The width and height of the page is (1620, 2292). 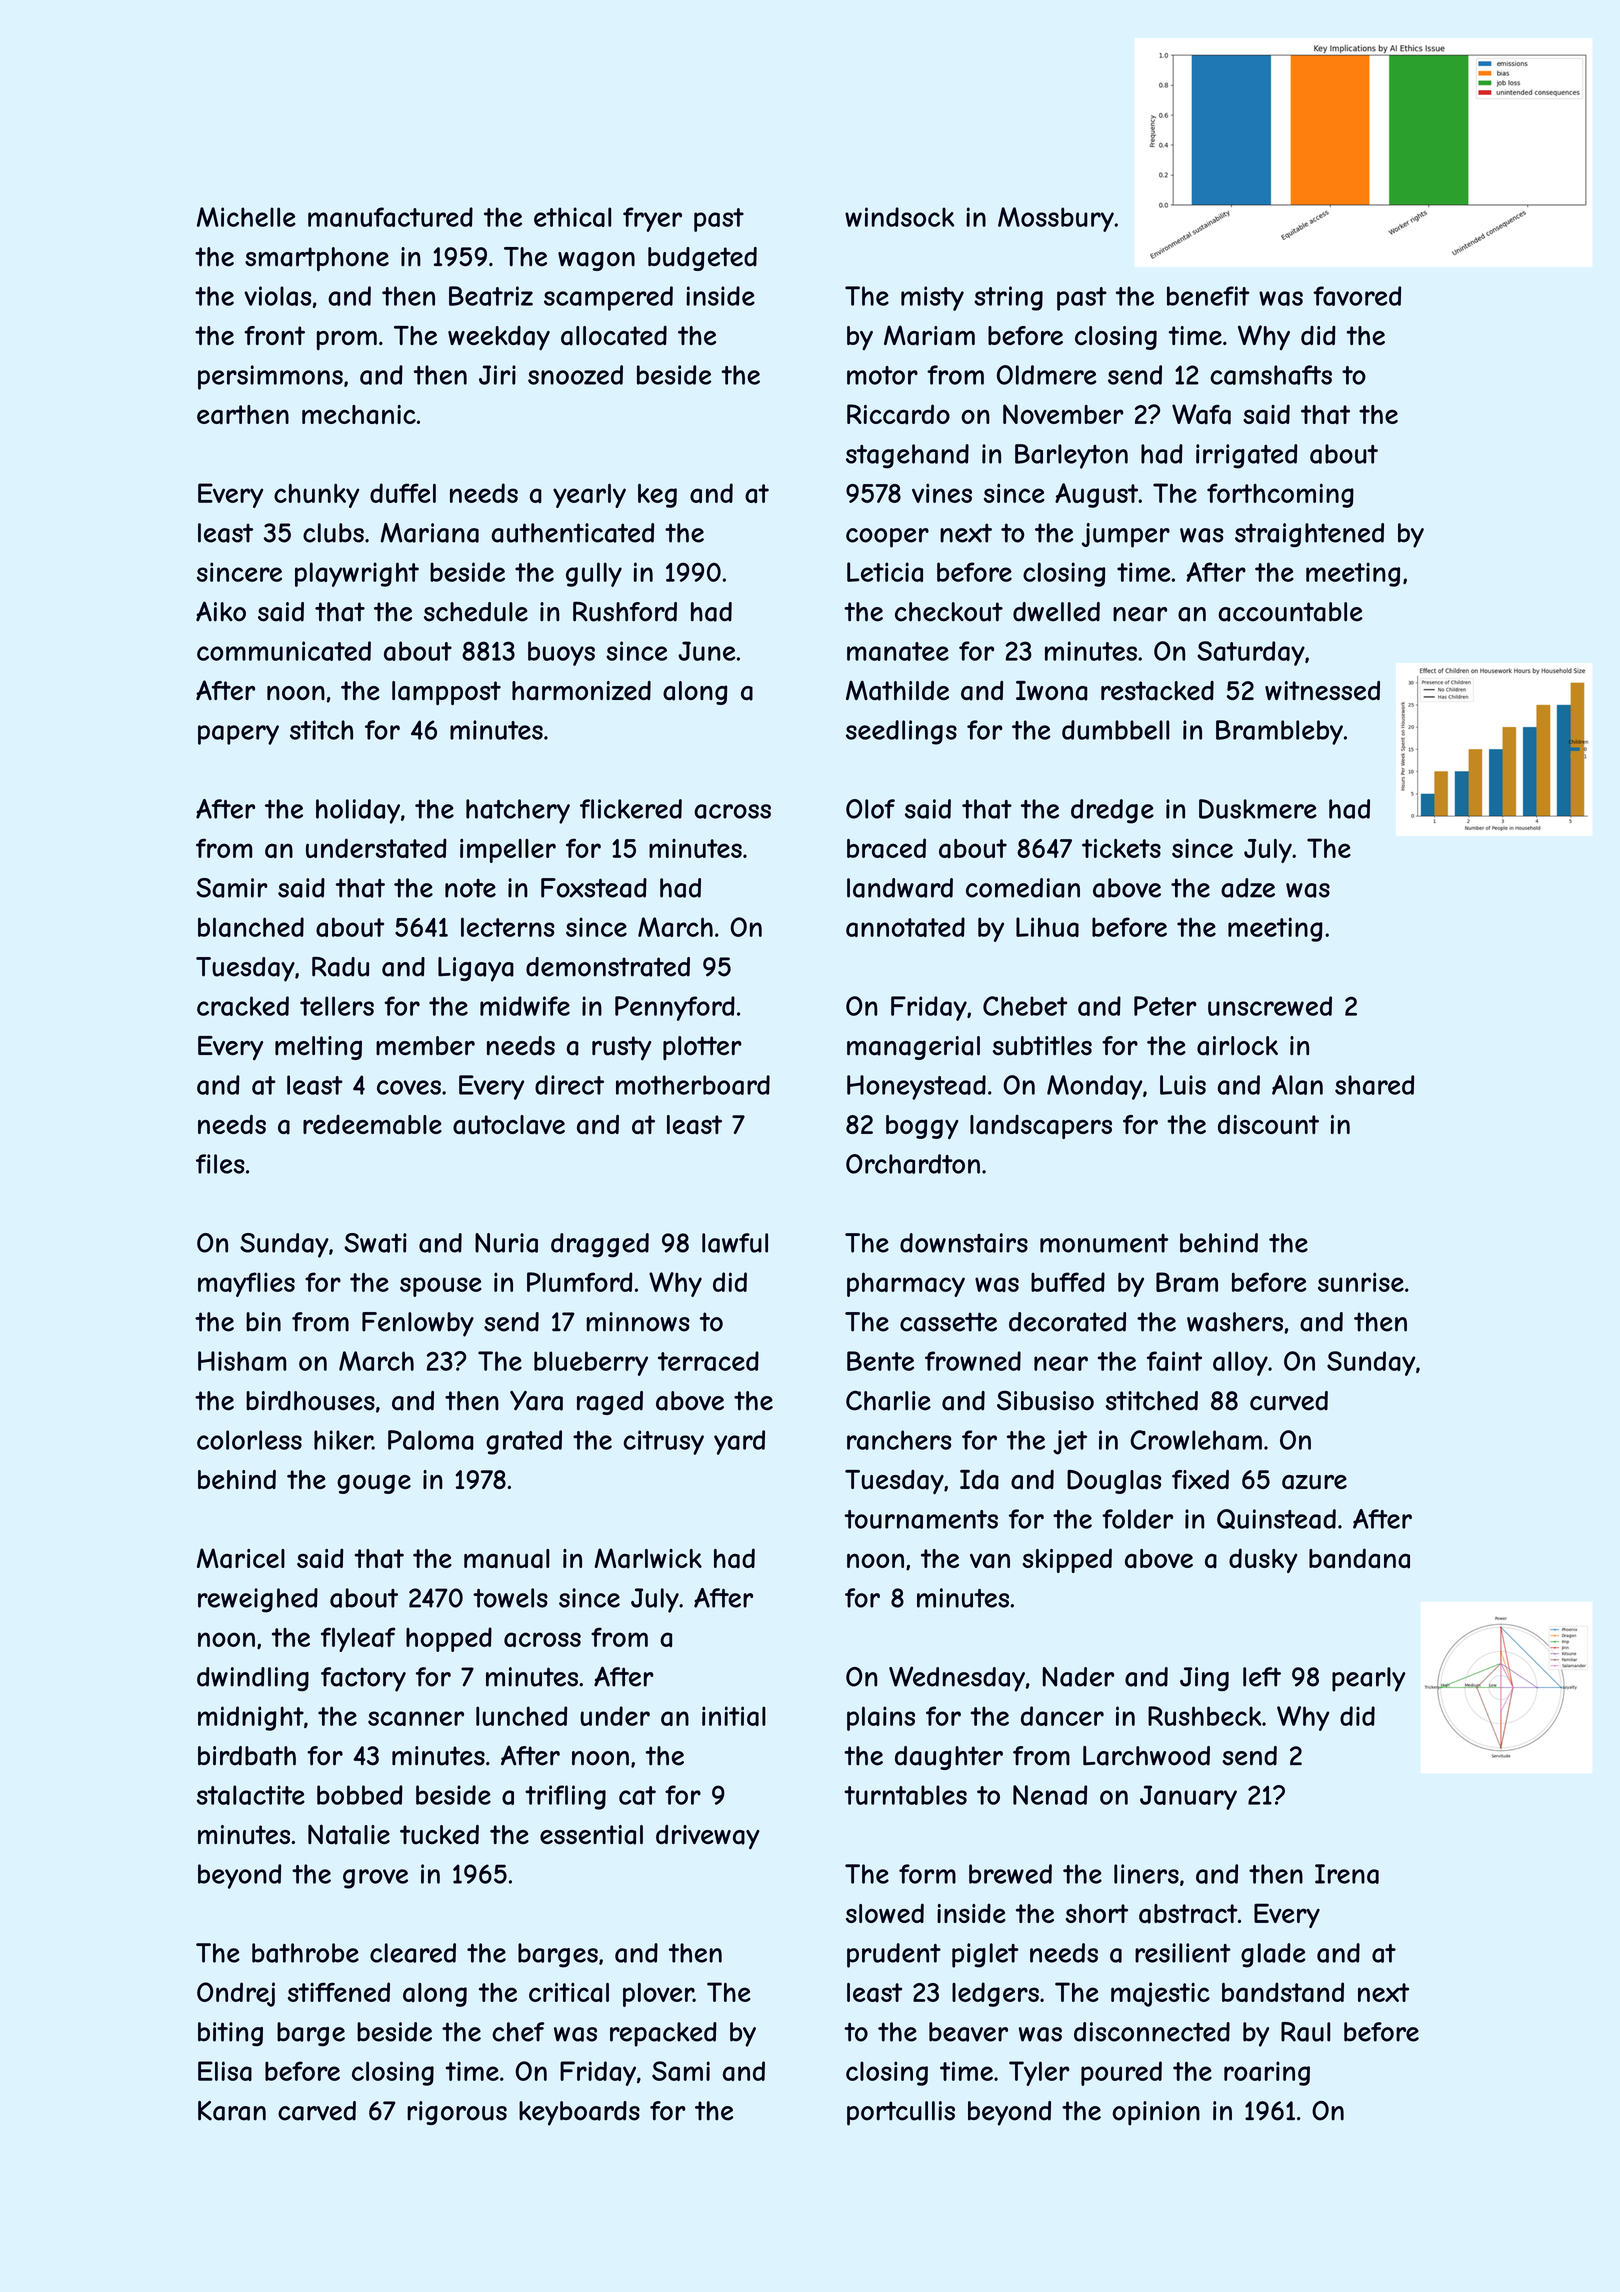 What do you see at coordinates (1347, 1874) in the page?
I see `Irena` at bounding box center [1347, 1874].
